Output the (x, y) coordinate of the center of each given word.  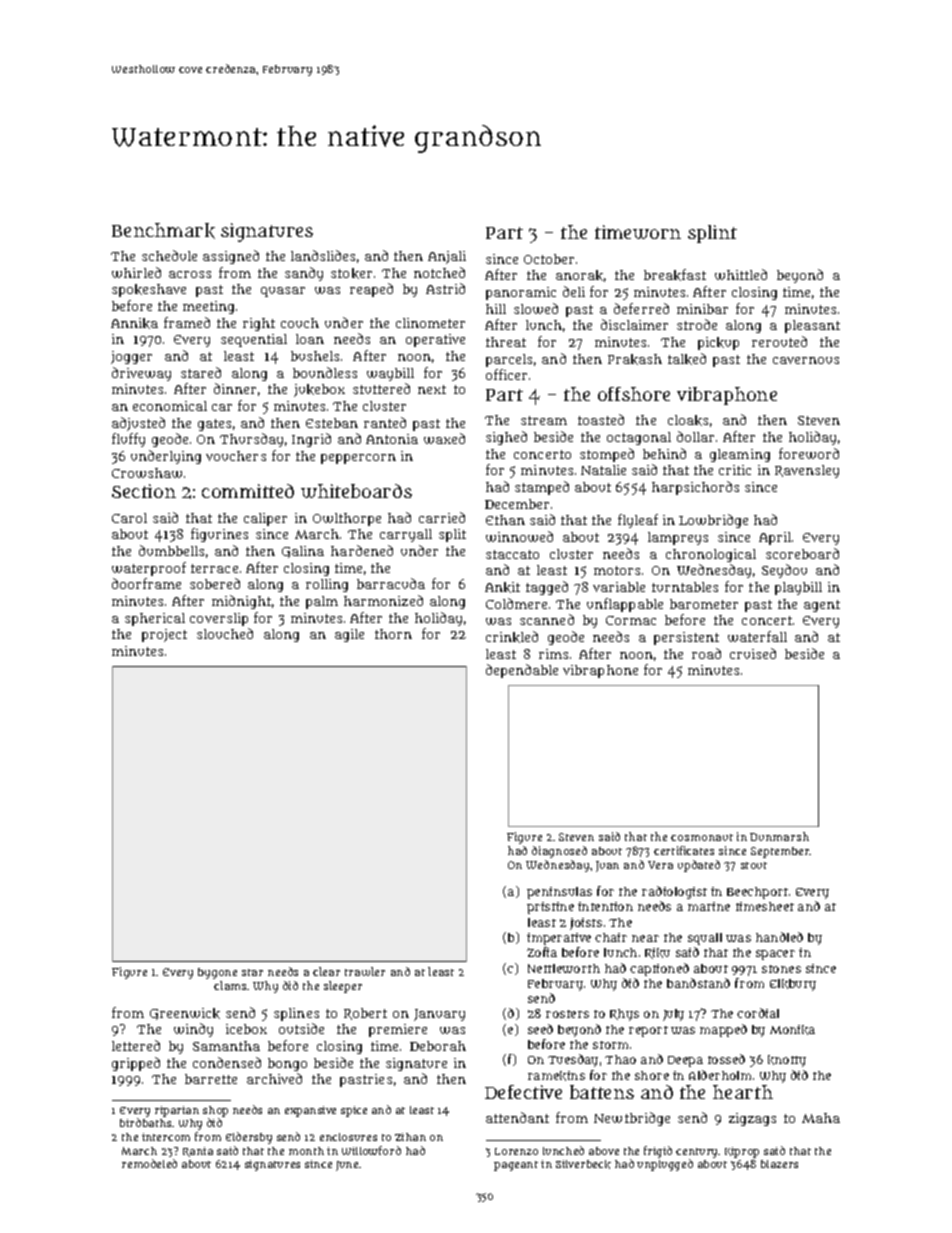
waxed (444, 438)
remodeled (149, 1163)
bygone (217, 973)
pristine (550, 908)
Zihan (410, 1137)
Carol (129, 518)
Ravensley (807, 471)
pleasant (812, 326)
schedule (169, 255)
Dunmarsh (779, 836)
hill (496, 309)
